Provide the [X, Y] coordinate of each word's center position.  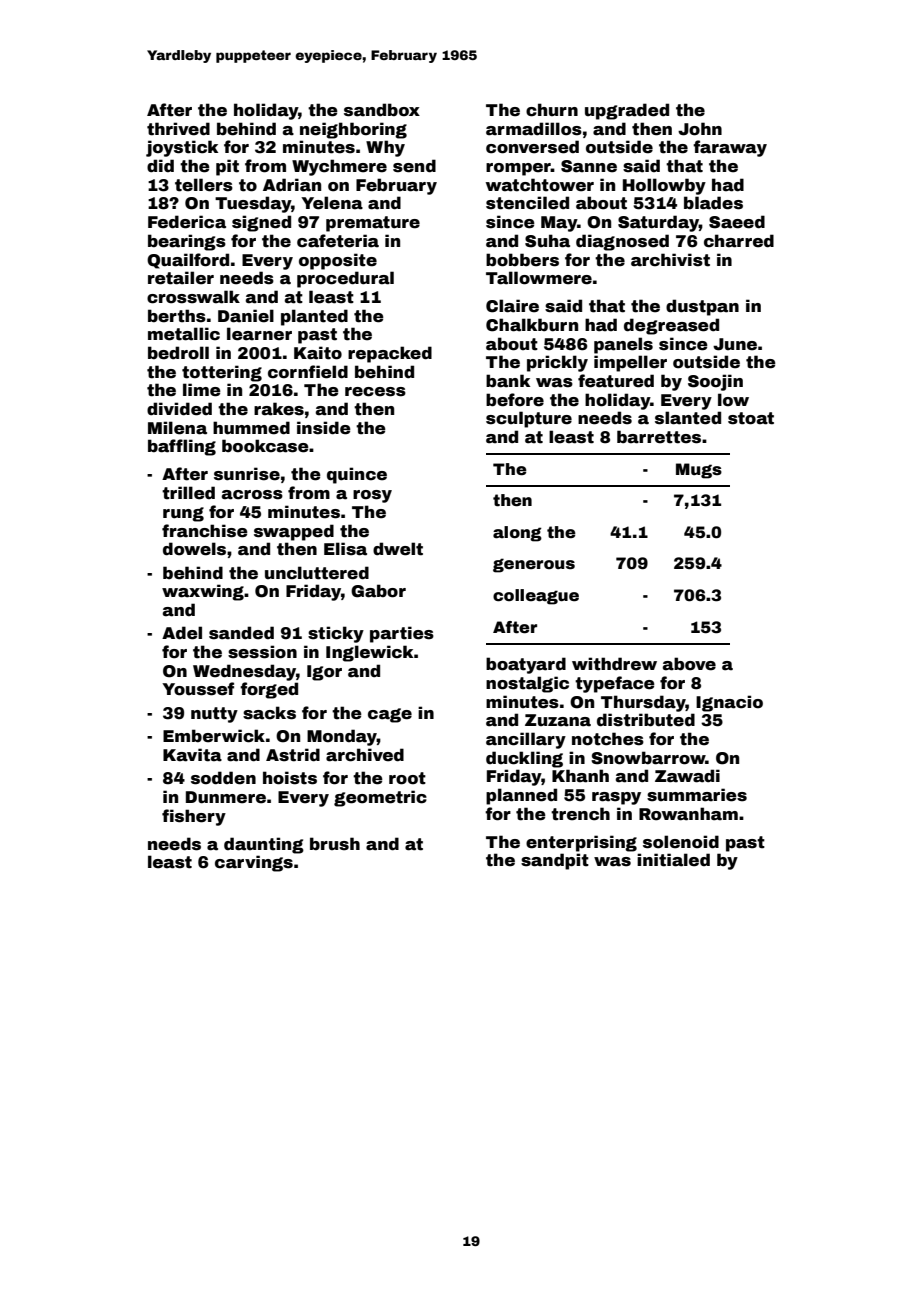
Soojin [715, 382]
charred [739, 241]
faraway [730, 148]
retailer [181, 278]
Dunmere [226, 797]
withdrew [614, 664]
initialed [673, 860]
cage [390, 715]
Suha [547, 241]
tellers [204, 185]
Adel [182, 633]
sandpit [555, 861]
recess [375, 392]
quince [357, 475]
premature [373, 224]
